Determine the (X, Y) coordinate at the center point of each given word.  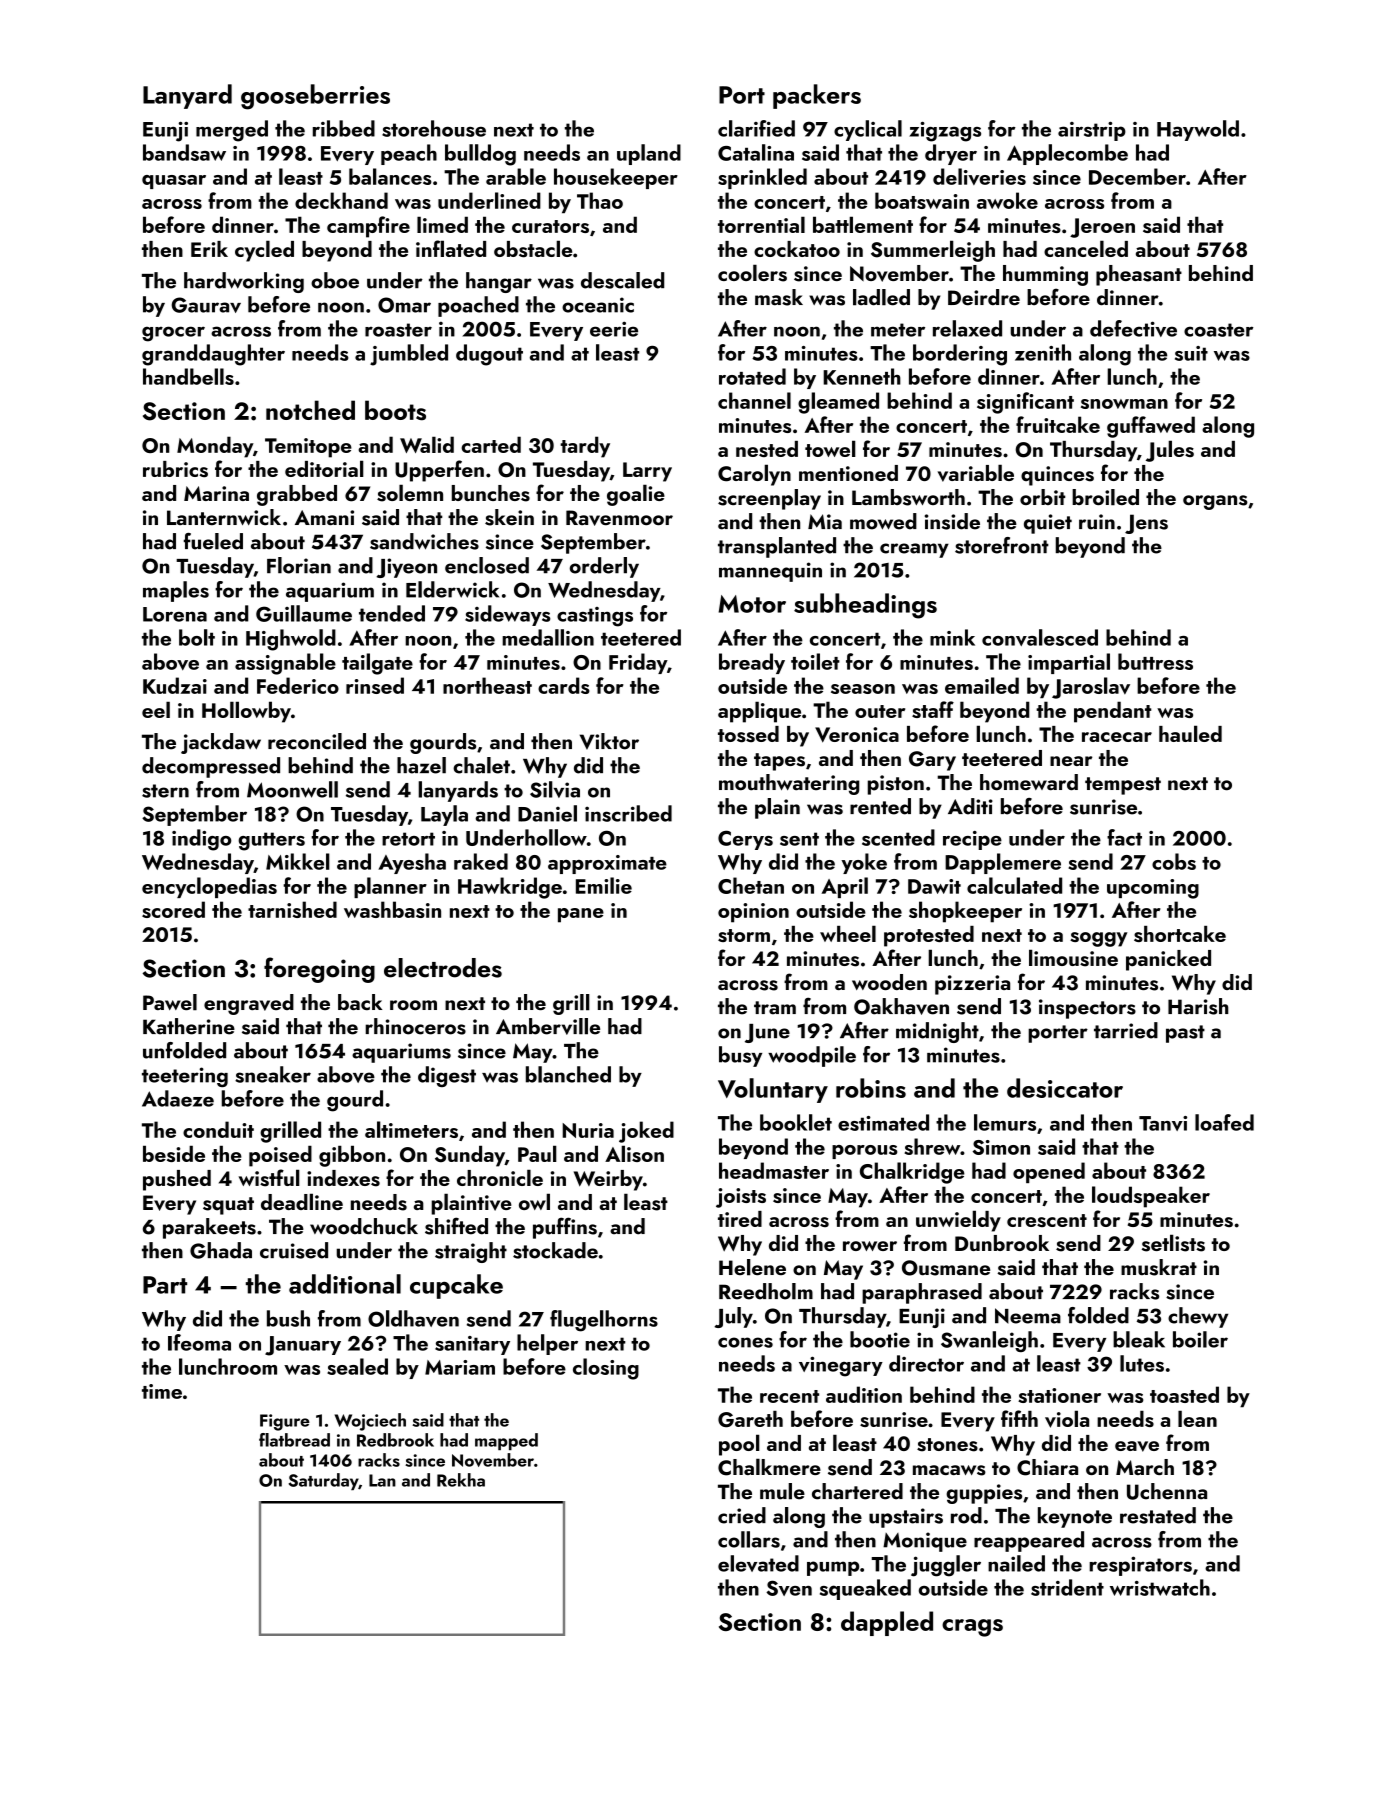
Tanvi (1163, 1123)
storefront (1002, 545)
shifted (456, 1226)
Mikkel (298, 861)
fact (1124, 837)
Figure (285, 1422)
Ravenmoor (619, 518)
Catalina (756, 152)
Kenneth (862, 376)
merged (232, 131)
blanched (568, 1074)
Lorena (175, 614)
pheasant (1139, 275)
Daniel (547, 813)
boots (395, 410)
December (1137, 176)
